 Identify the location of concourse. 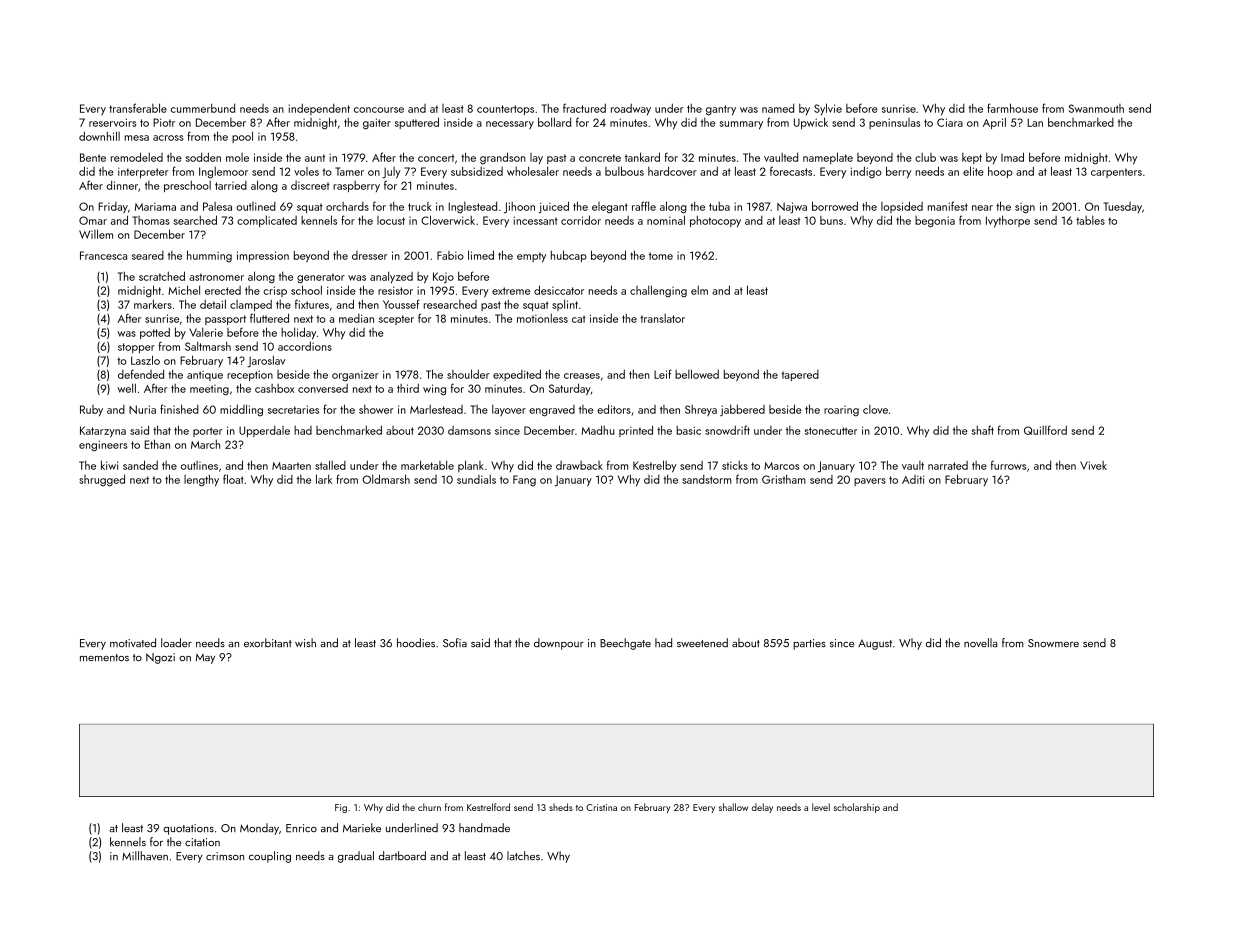
(379, 110).
